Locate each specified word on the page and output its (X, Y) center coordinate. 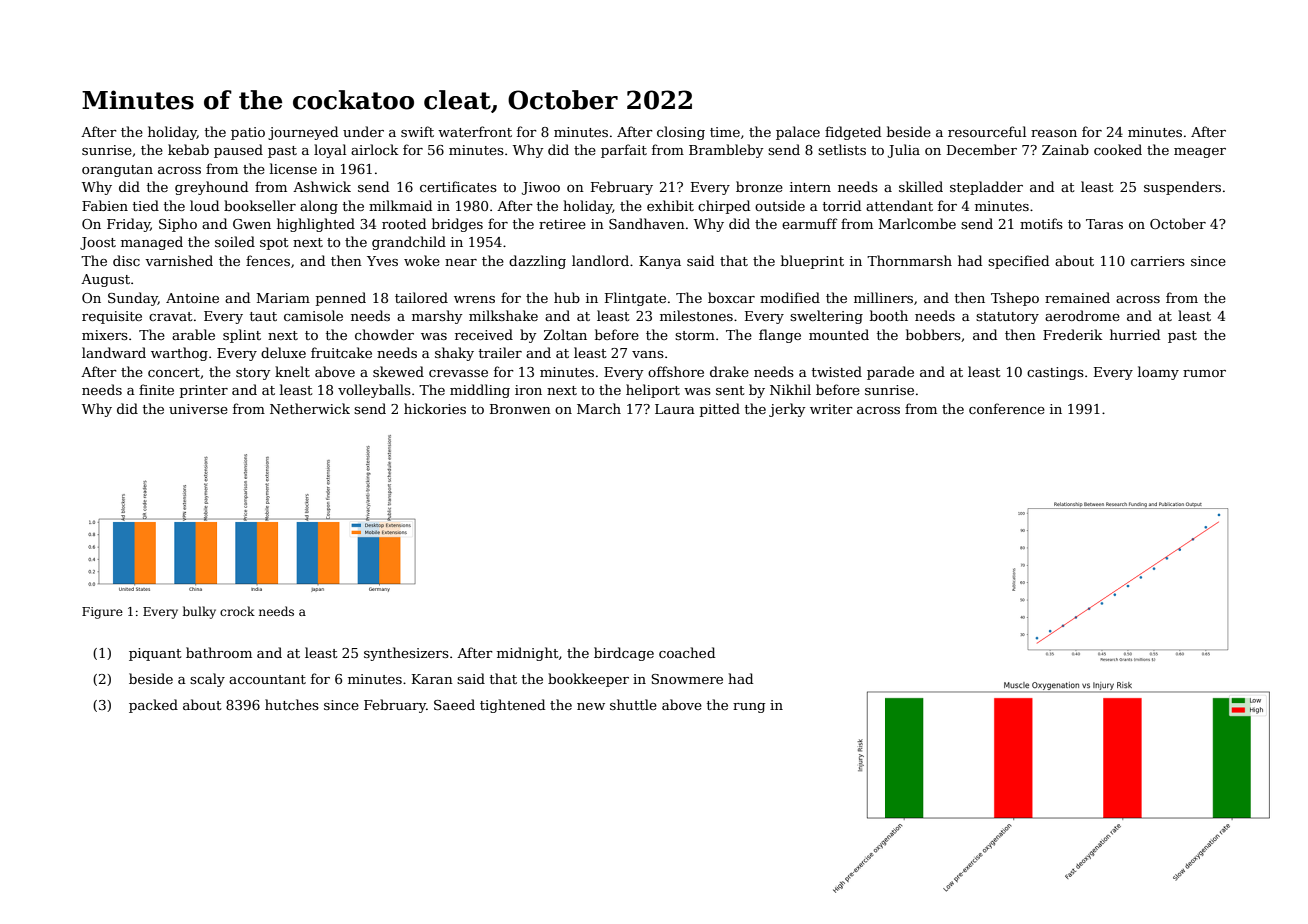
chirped (724, 207)
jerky (787, 410)
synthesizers (406, 654)
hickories (435, 408)
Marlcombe (917, 223)
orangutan (117, 171)
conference (1007, 408)
